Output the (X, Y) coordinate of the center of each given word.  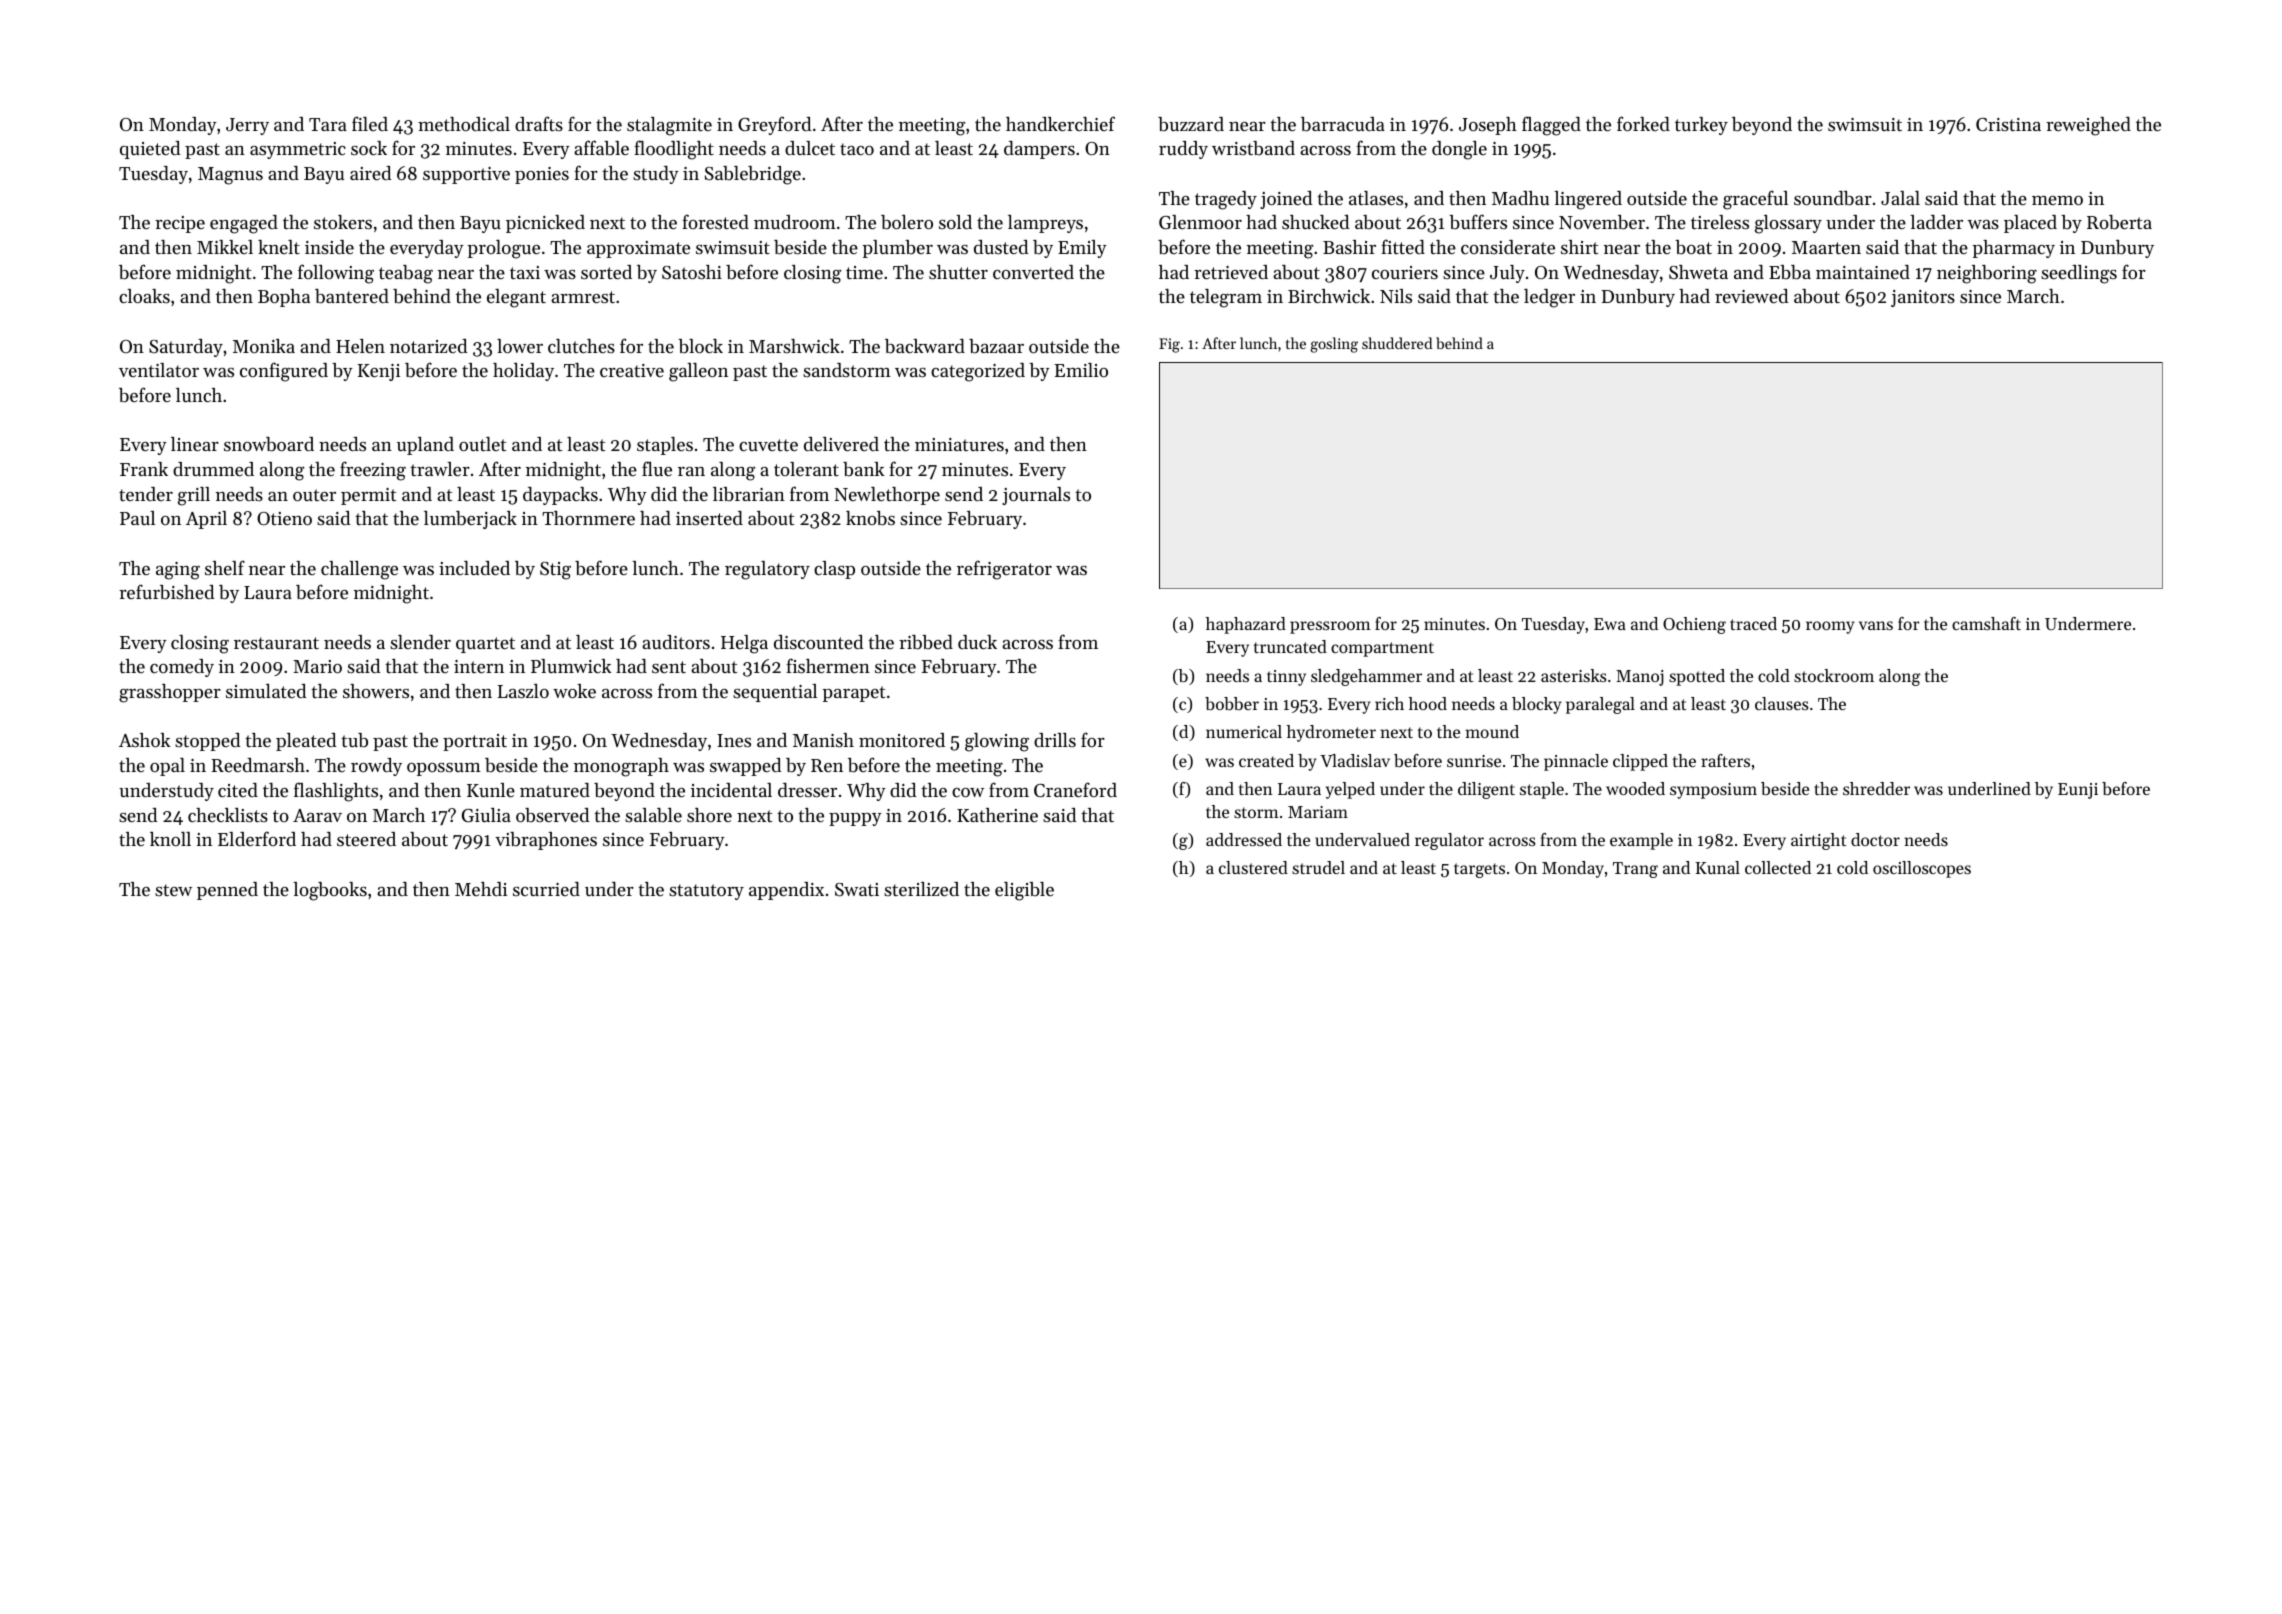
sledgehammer (1366, 677)
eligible (1024, 891)
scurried (546, 889)
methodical (464, 124)
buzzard (1191, 124)
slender (420, 642)
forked (1643, 123)
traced (1753, 623)
